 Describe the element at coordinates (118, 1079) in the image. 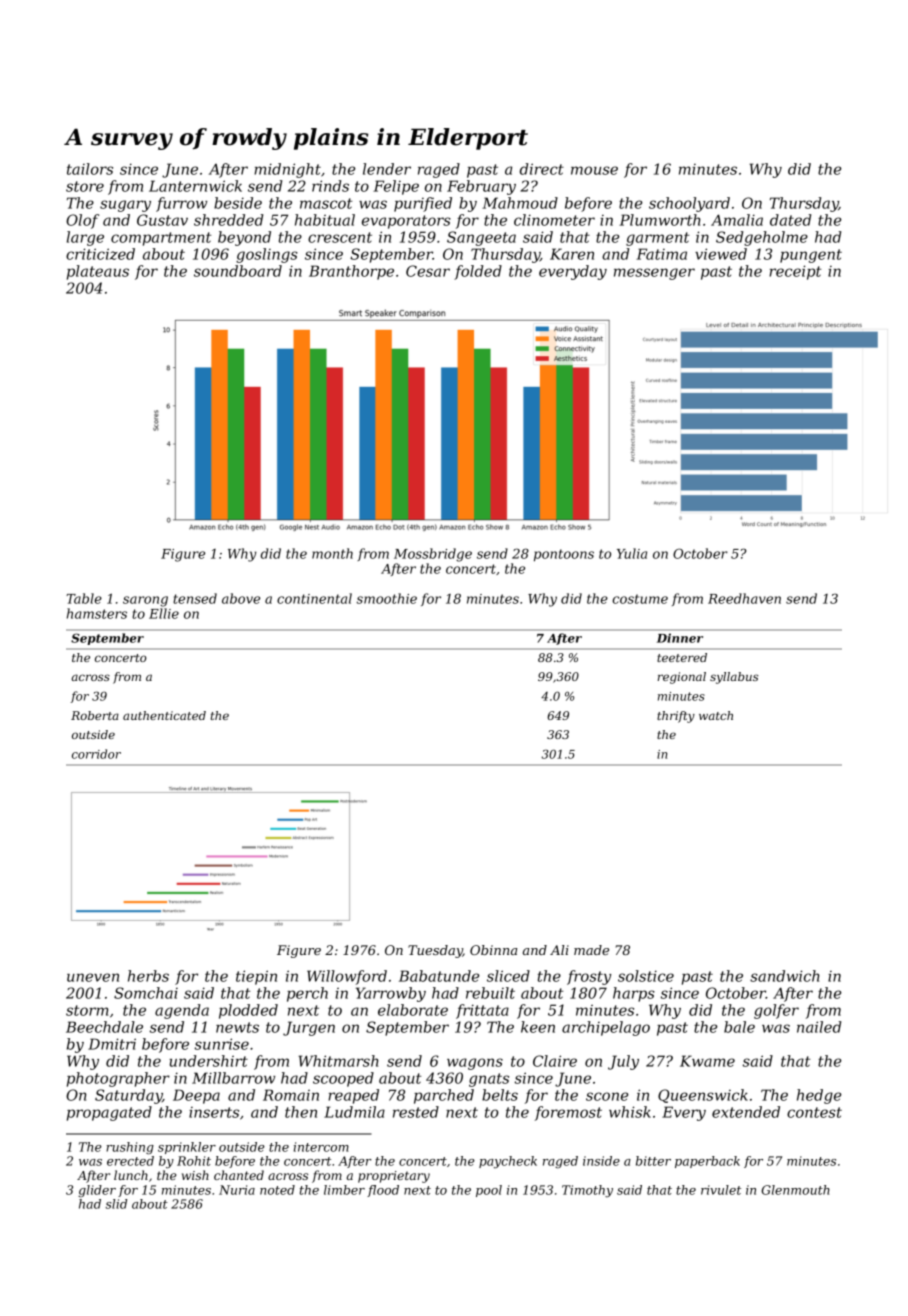

I see `photographer` at that location.
